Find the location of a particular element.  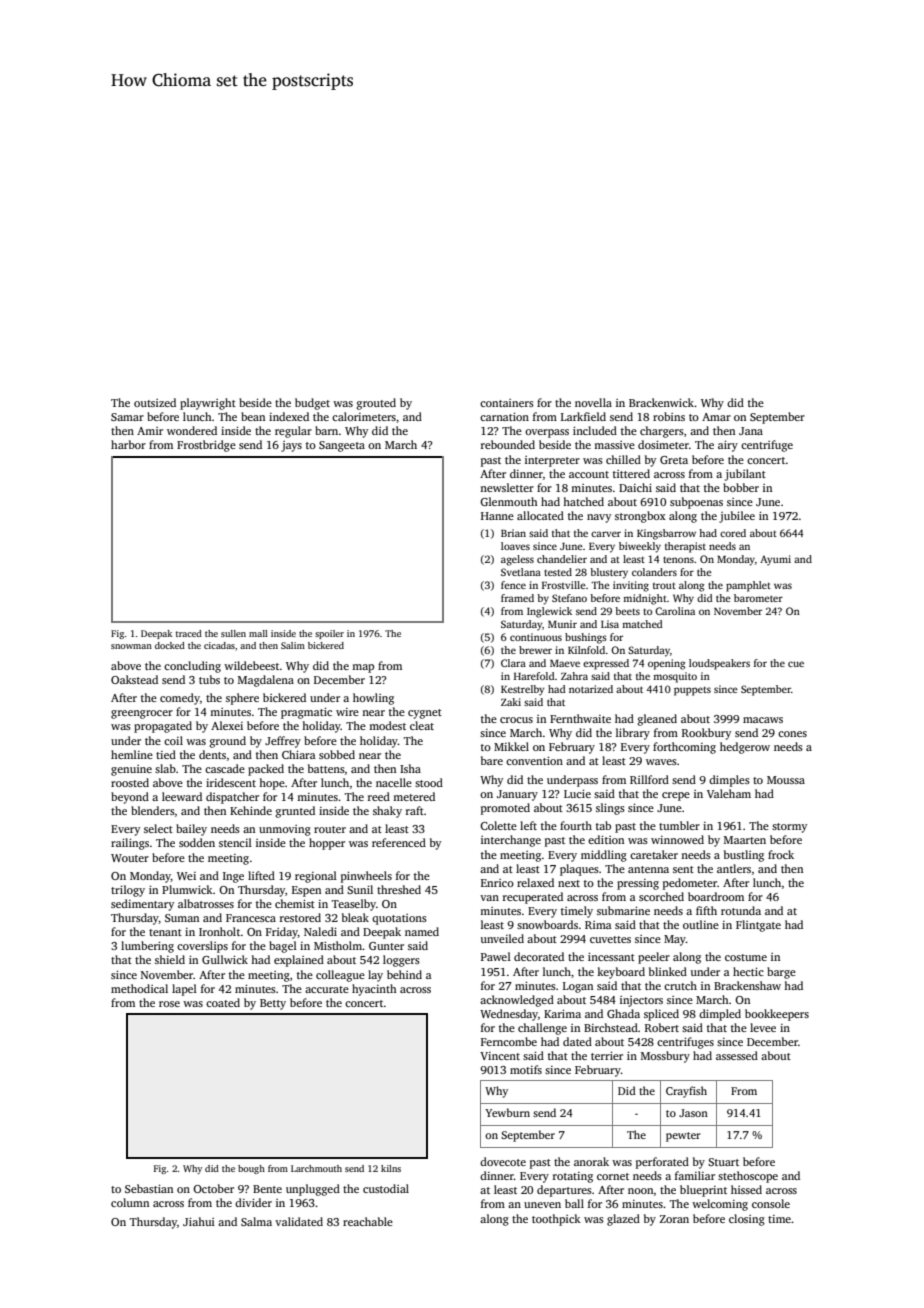

Sangeeta is located at coordinates (342, 446).
